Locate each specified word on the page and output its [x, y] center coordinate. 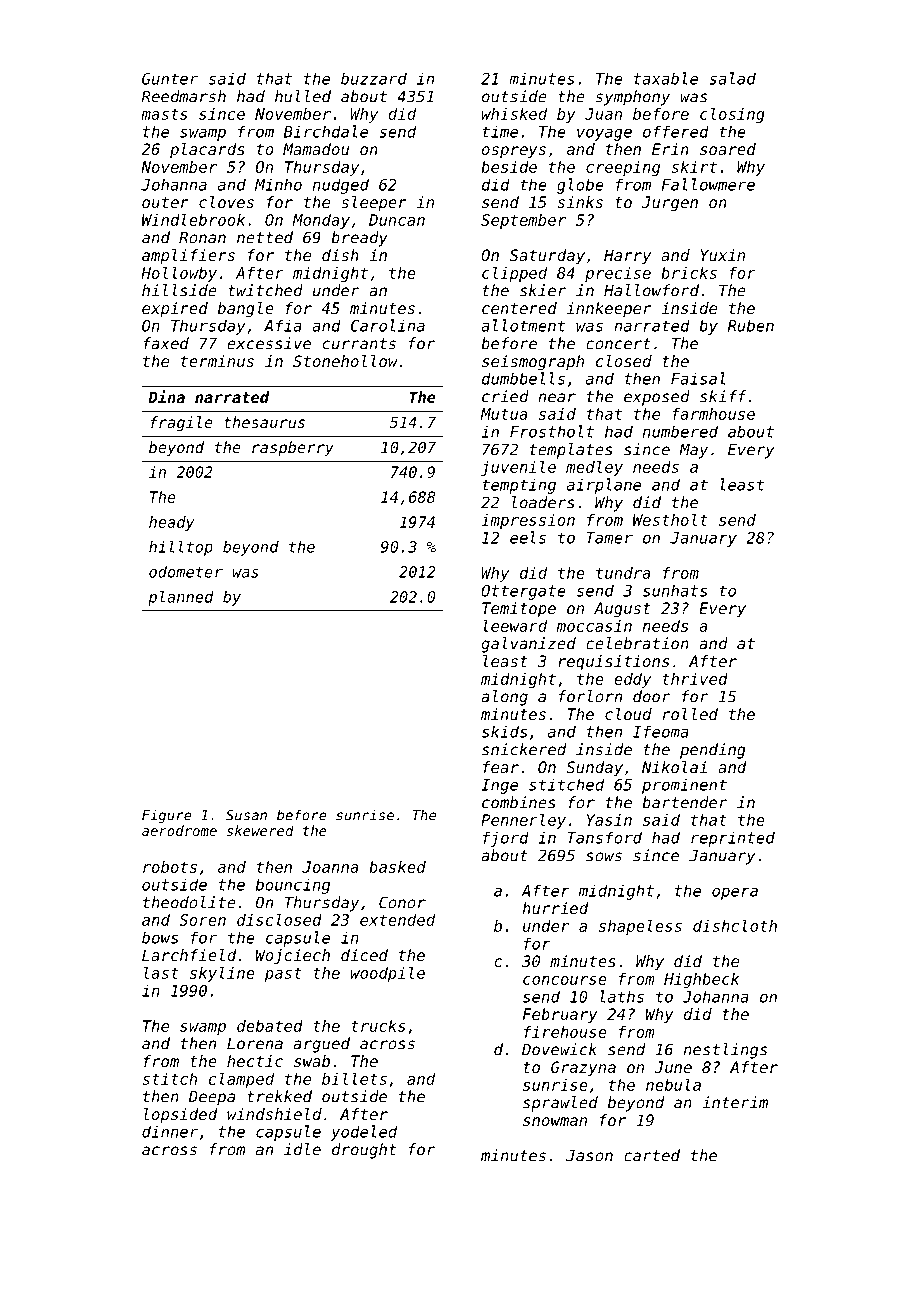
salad [732, 78]
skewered [260, 830]
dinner [170, 1131]
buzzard [374, 78]
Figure [167, 816]
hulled [303, 96]
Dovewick [559, 1049]
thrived [695, 679]
